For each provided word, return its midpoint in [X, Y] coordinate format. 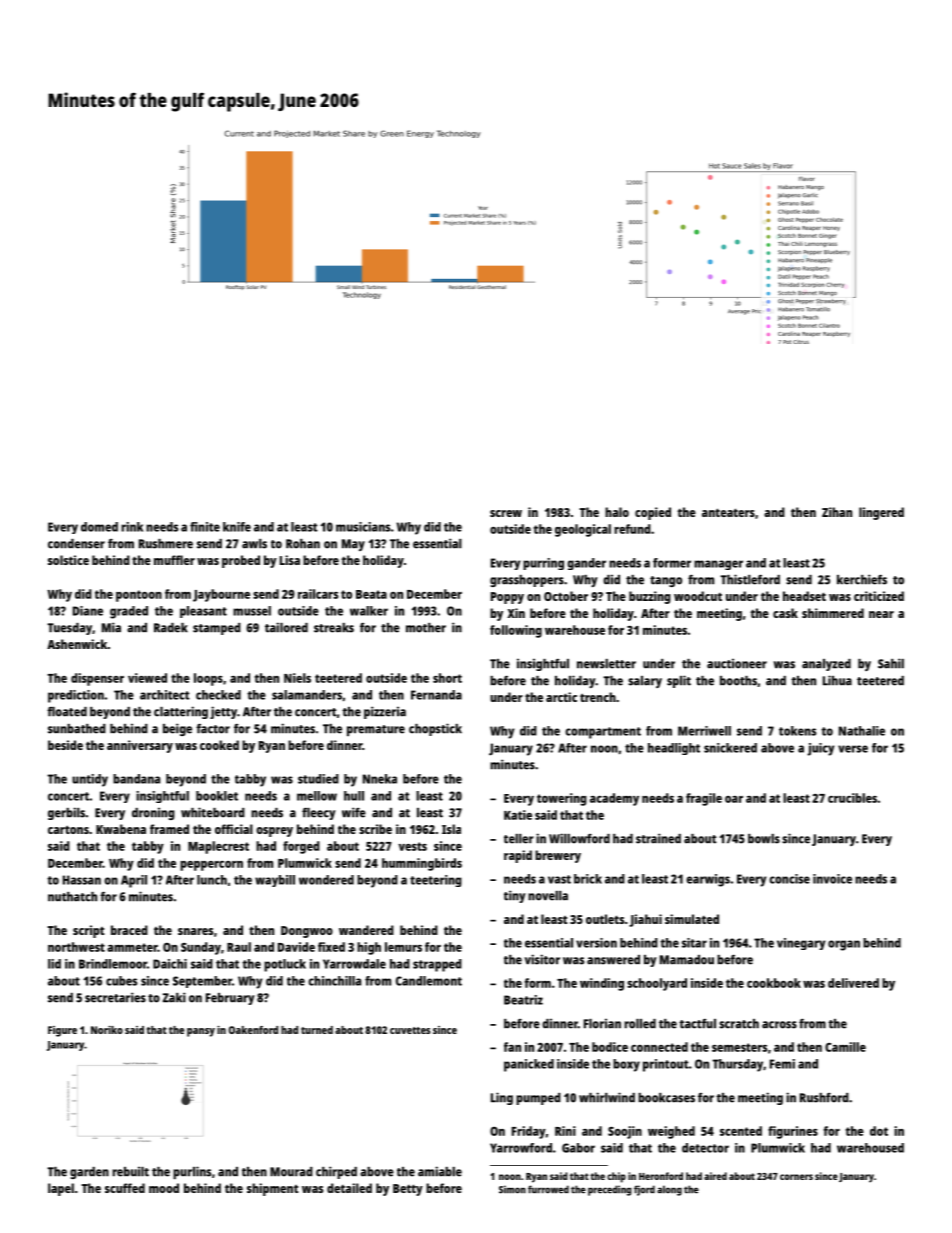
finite [205, 527]
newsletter [606, 664]
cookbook [774, 983]
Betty [408, 1190]
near [881, 614]
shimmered [833, 613]
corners [796, 1177]
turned [317, 1030]
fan [512, 1047]
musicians [363, 527]
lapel [61, 1189]
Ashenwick [77, 644]
